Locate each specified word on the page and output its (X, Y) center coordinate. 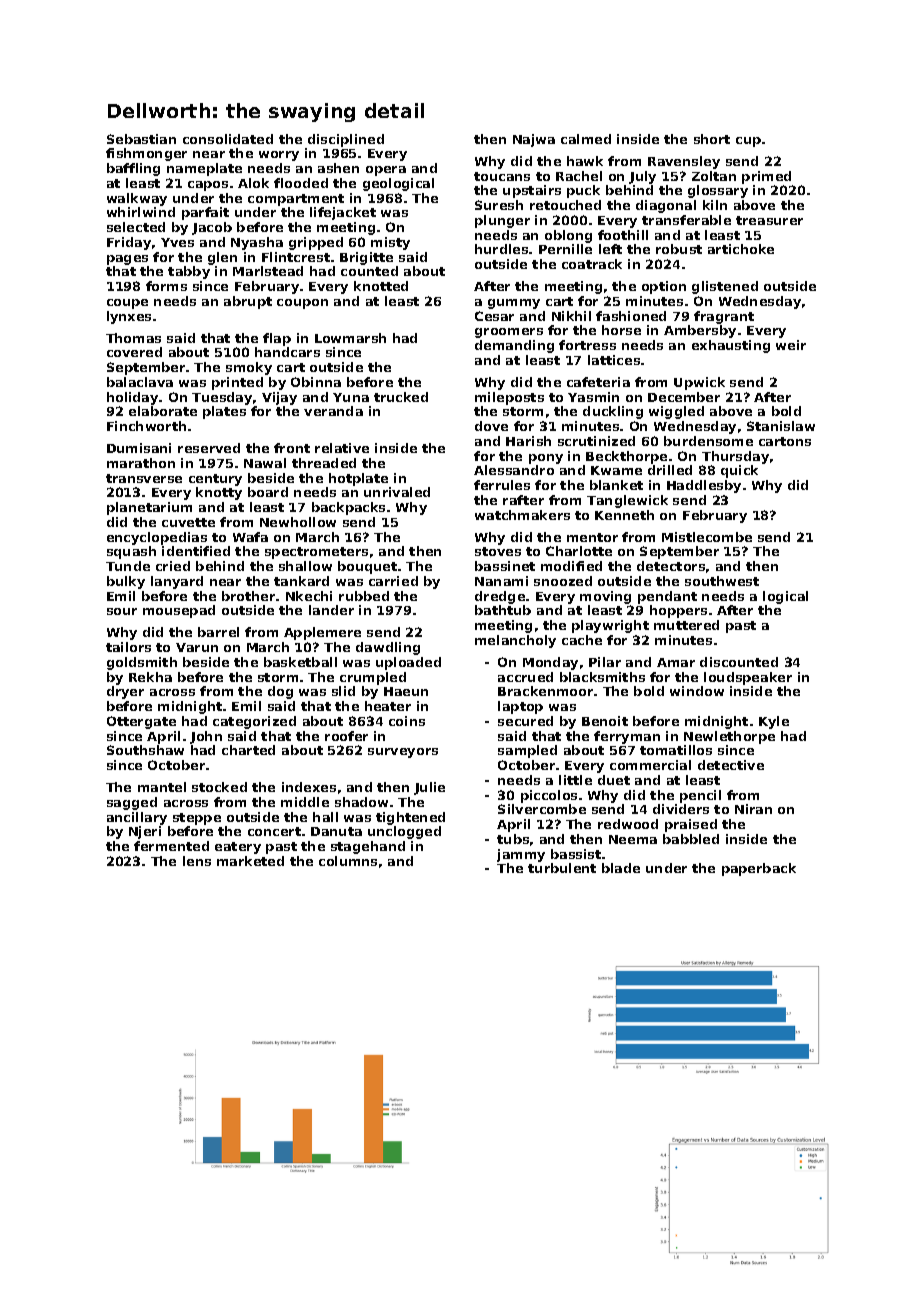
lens (197, 861)
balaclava (140, 382)
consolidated (228, 139)
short (712, 139)
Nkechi (309, 596)
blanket (616, 485)
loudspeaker (748, 678)
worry (279, 156)
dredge (500, 597)
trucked (401, 397)
